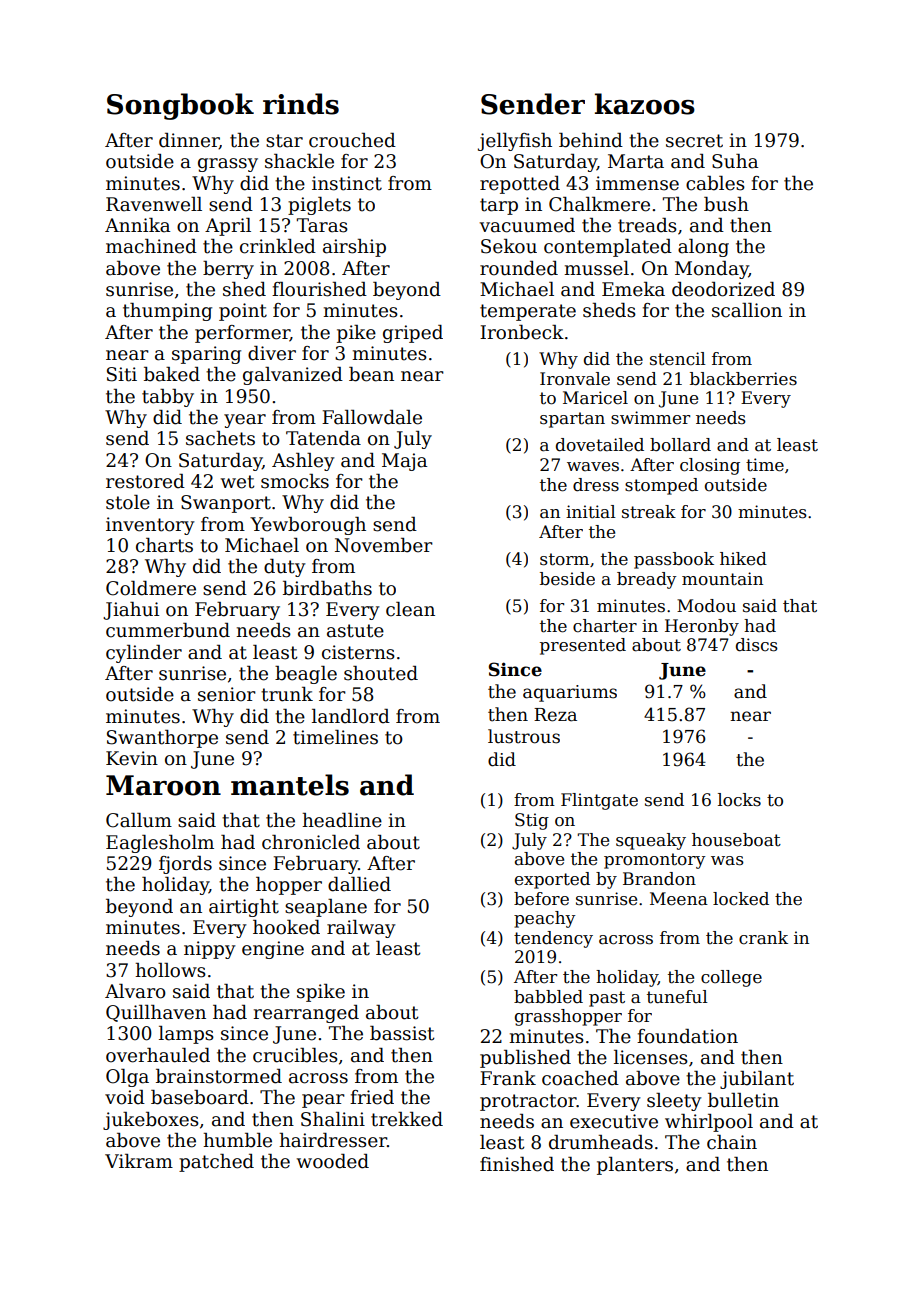 The width and height of the screenshot is (924, 1314). I want to click on smocks, so click(295, 481).
